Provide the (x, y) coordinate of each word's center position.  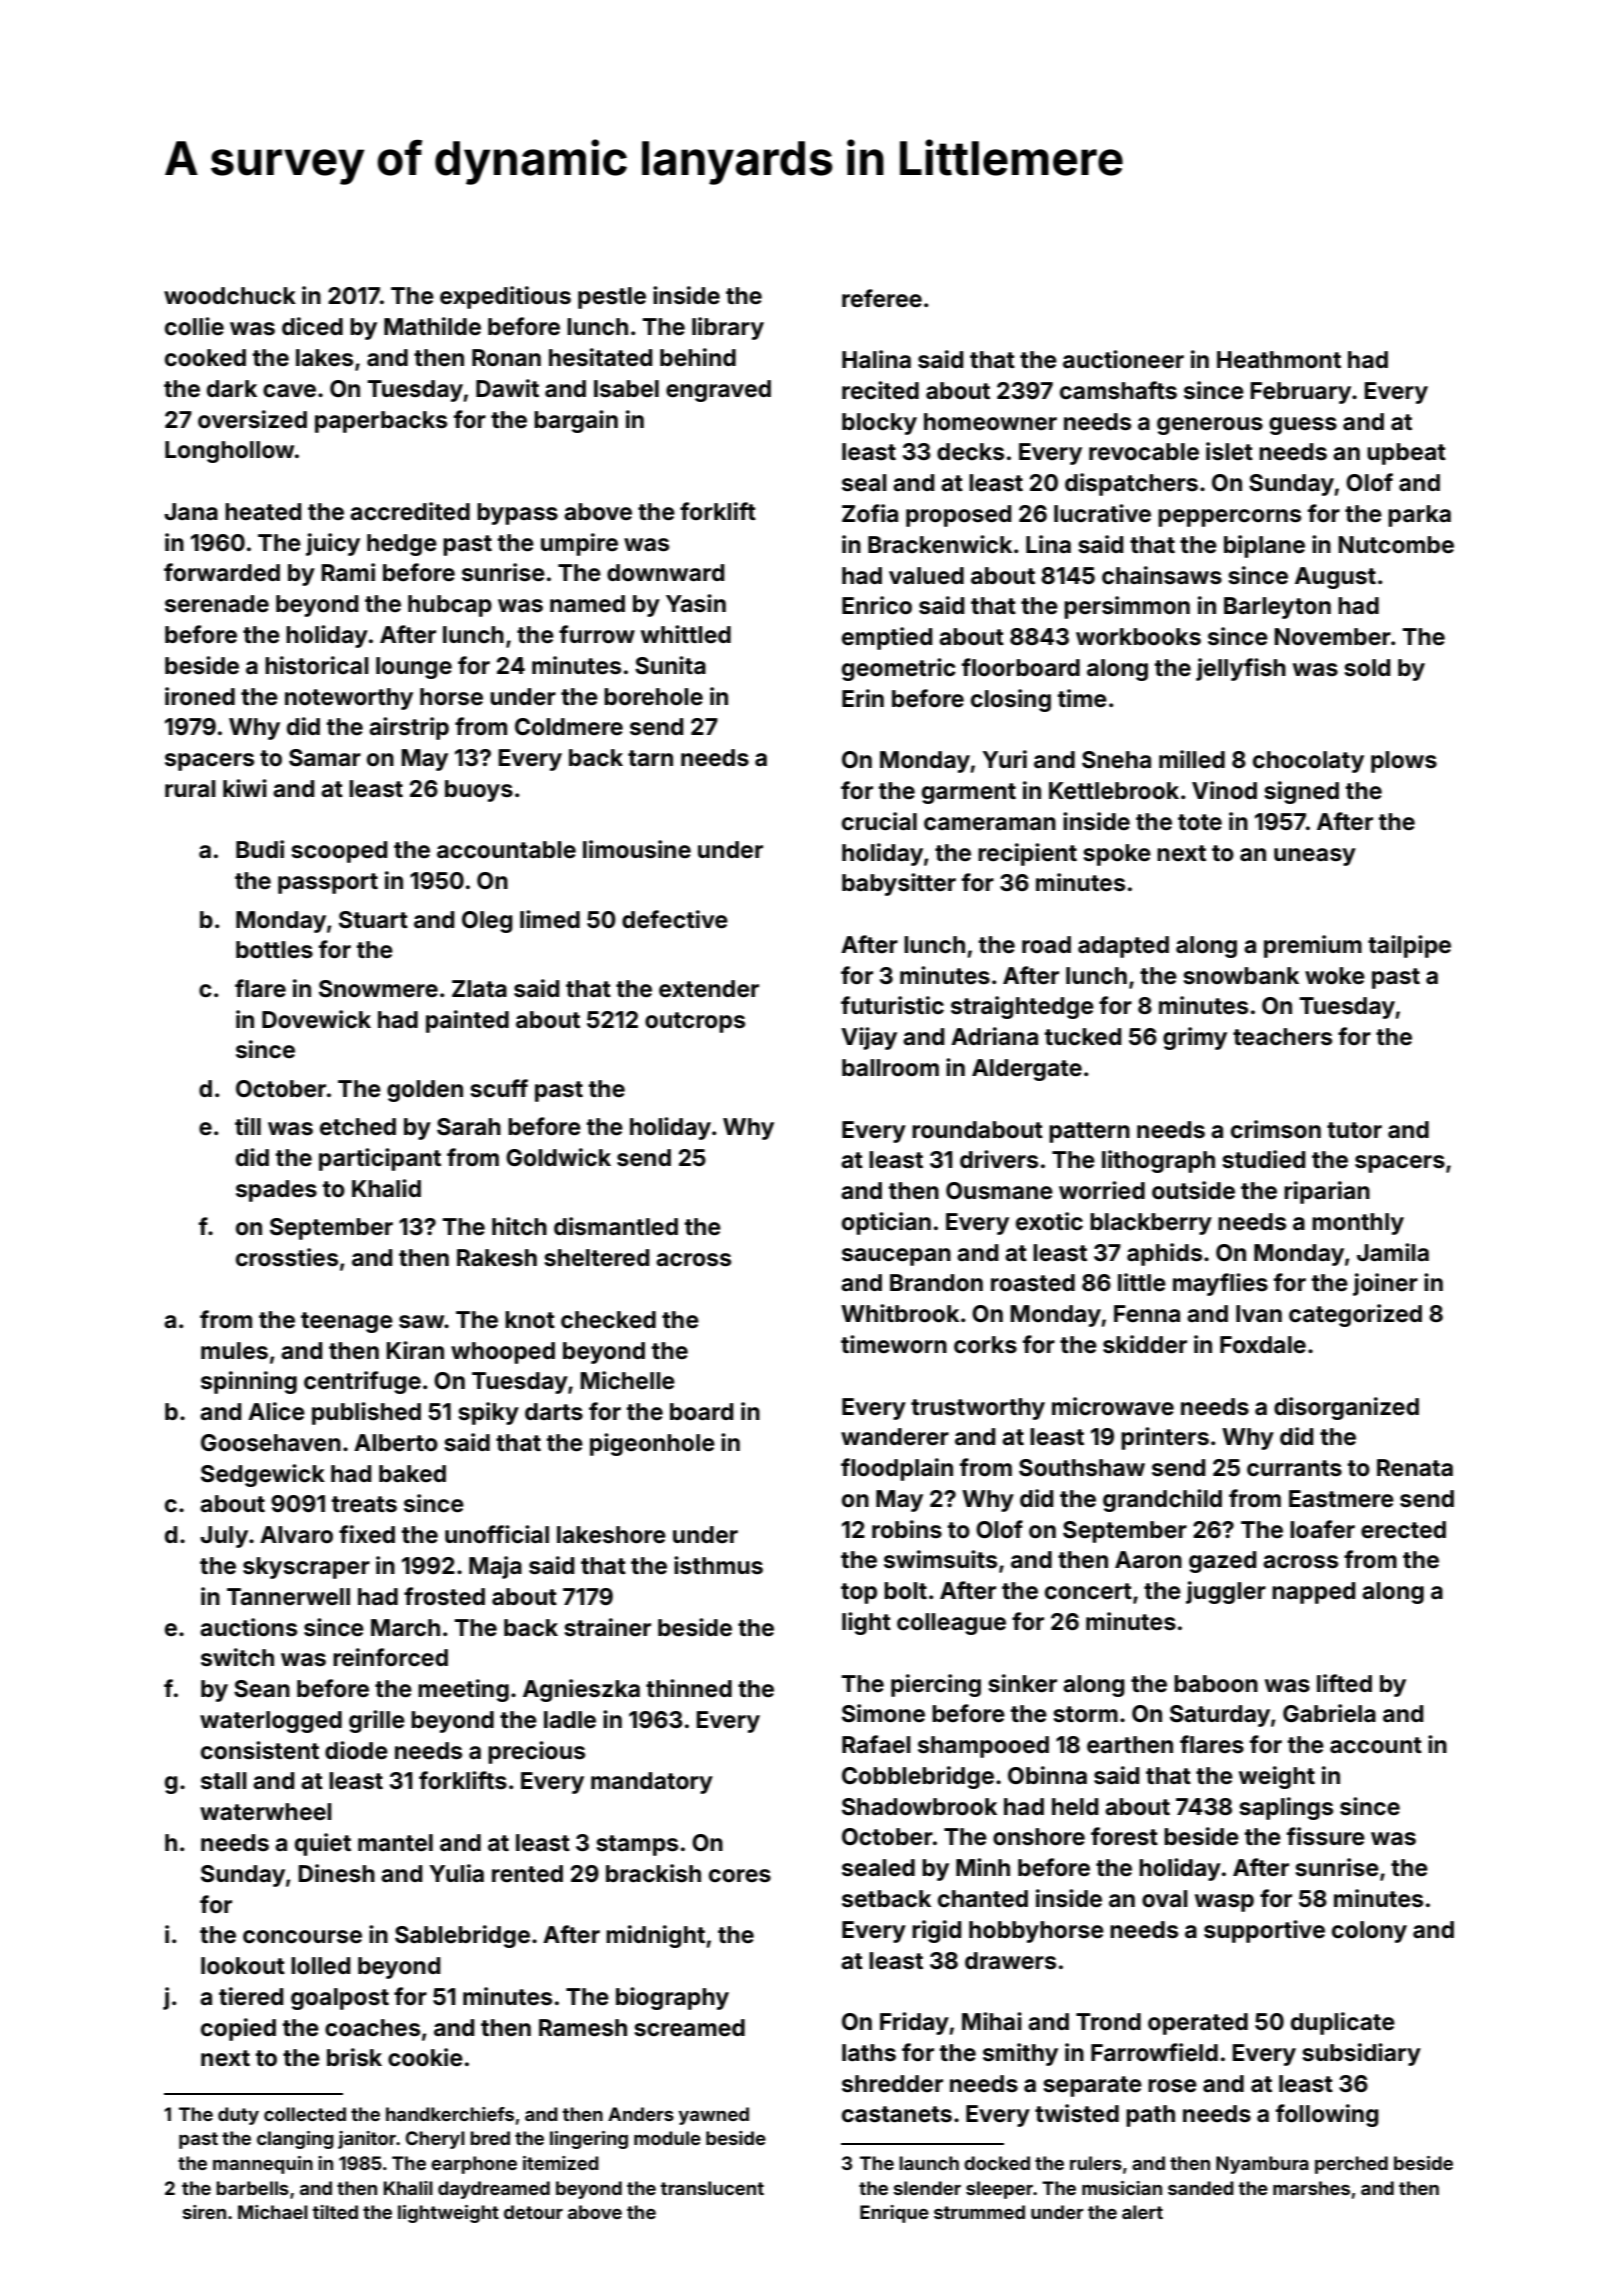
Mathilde (432, 326)
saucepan (896, 1257)
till (248, 1126)
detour (533, 2212)
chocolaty (1308, 762)
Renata (1415, 1468)
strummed (979, 2212)
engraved (718, 391)
